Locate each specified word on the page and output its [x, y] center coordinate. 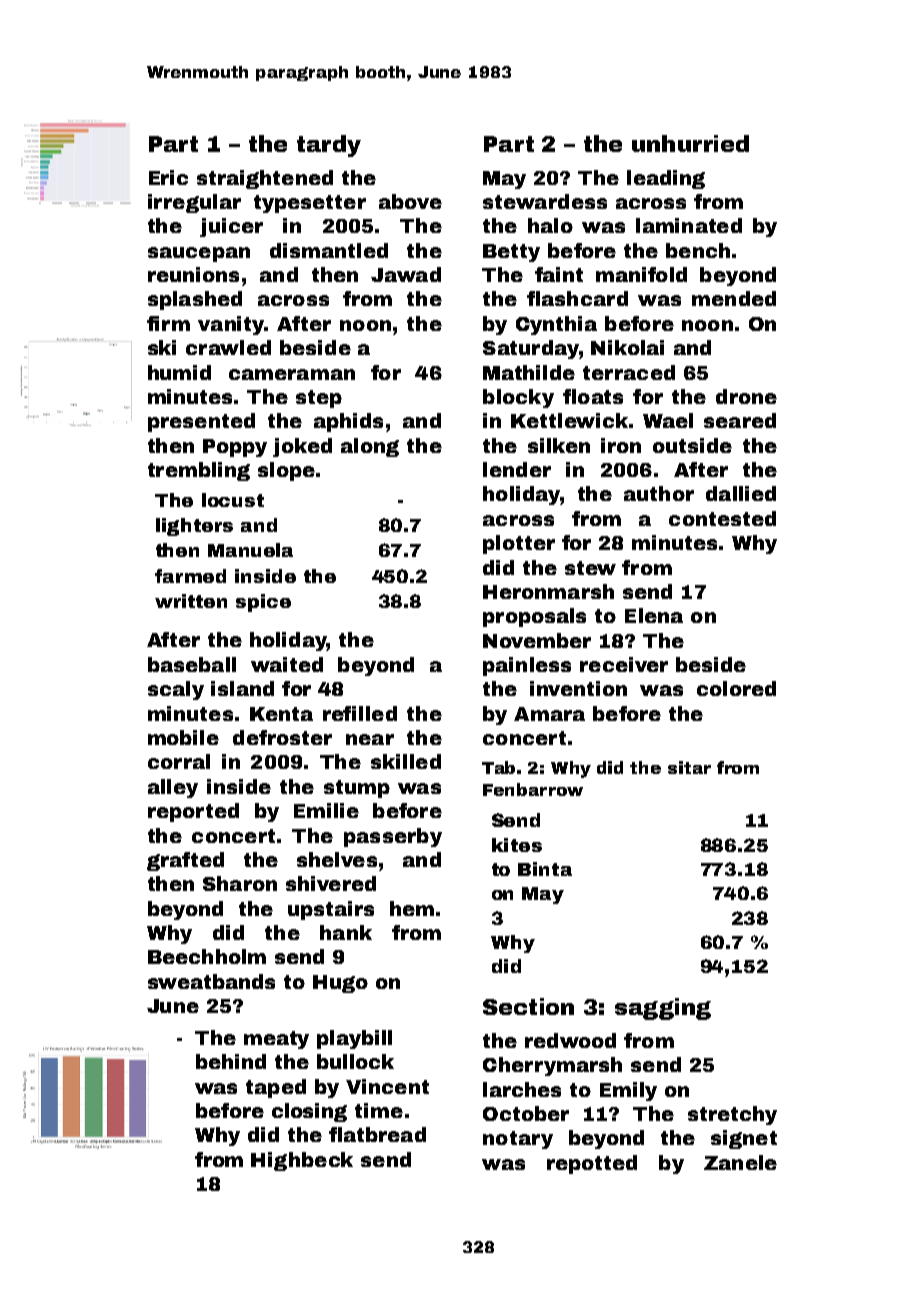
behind [231, 1061]
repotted [592, 1164]
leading [666, 179]
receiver [624, 664]
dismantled [329, 250]
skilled [406, 761]
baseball [192, 664]
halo [550, 225]
